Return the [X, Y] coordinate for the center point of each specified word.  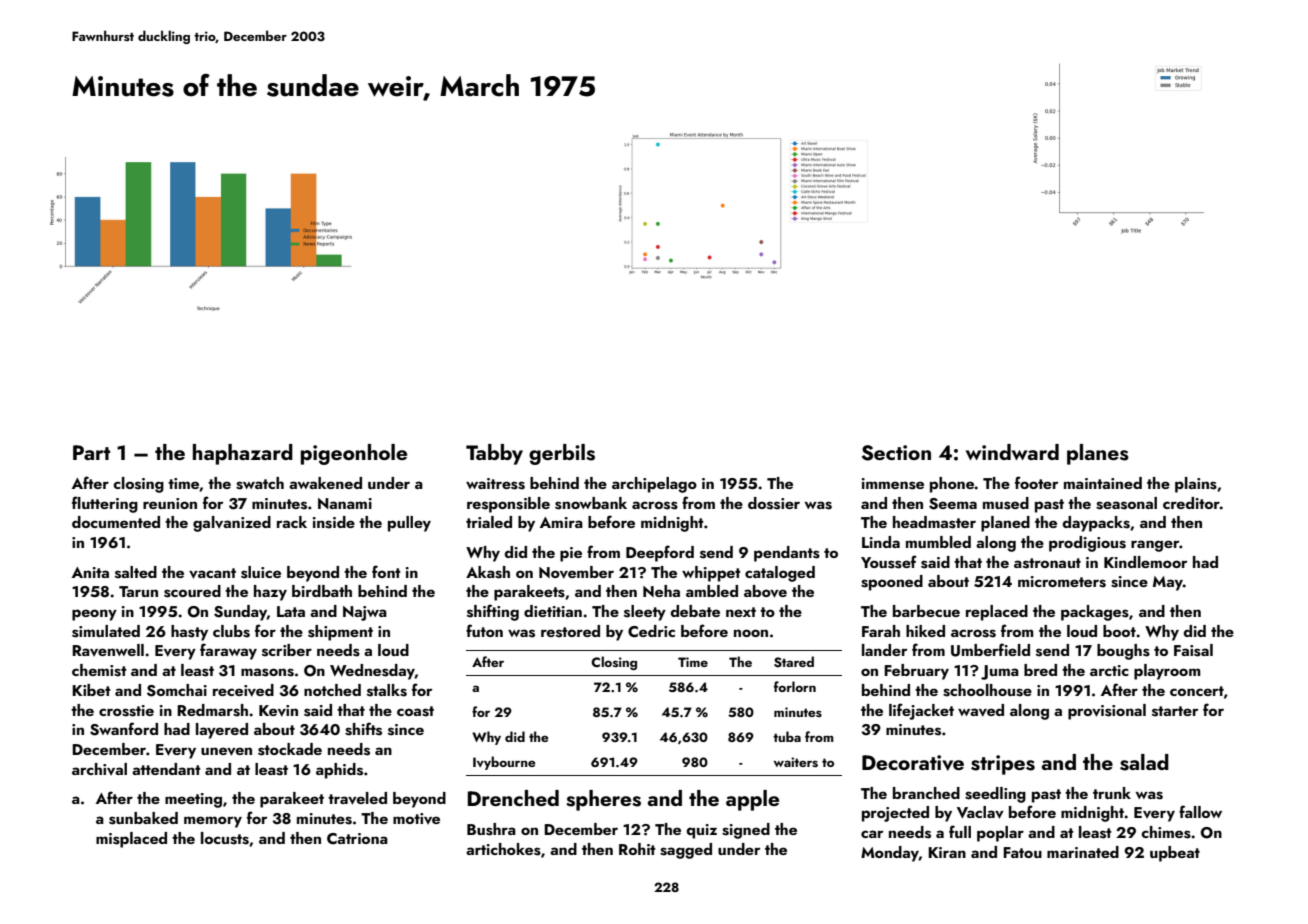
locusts [225, 838]
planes [1098, 454]
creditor [1191, 503]
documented [116, 522]
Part [91, 452]
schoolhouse [987, 690]
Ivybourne [504, 763]
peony [94, 615]
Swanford [124, 729]
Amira [561, 522]
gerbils [562, 454]
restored [570, 631]
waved [981, 710]
